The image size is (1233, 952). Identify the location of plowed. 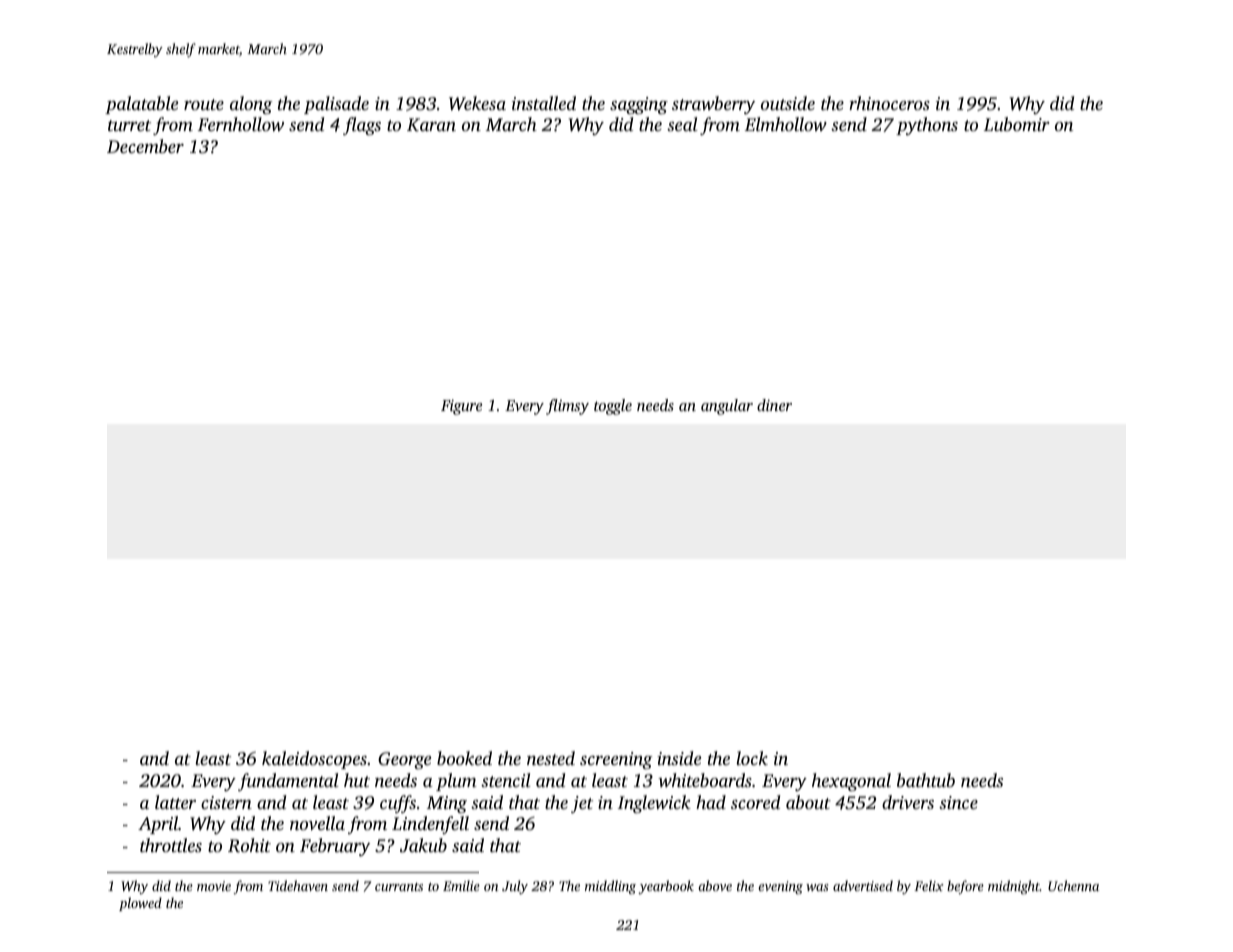
(140, 904).
